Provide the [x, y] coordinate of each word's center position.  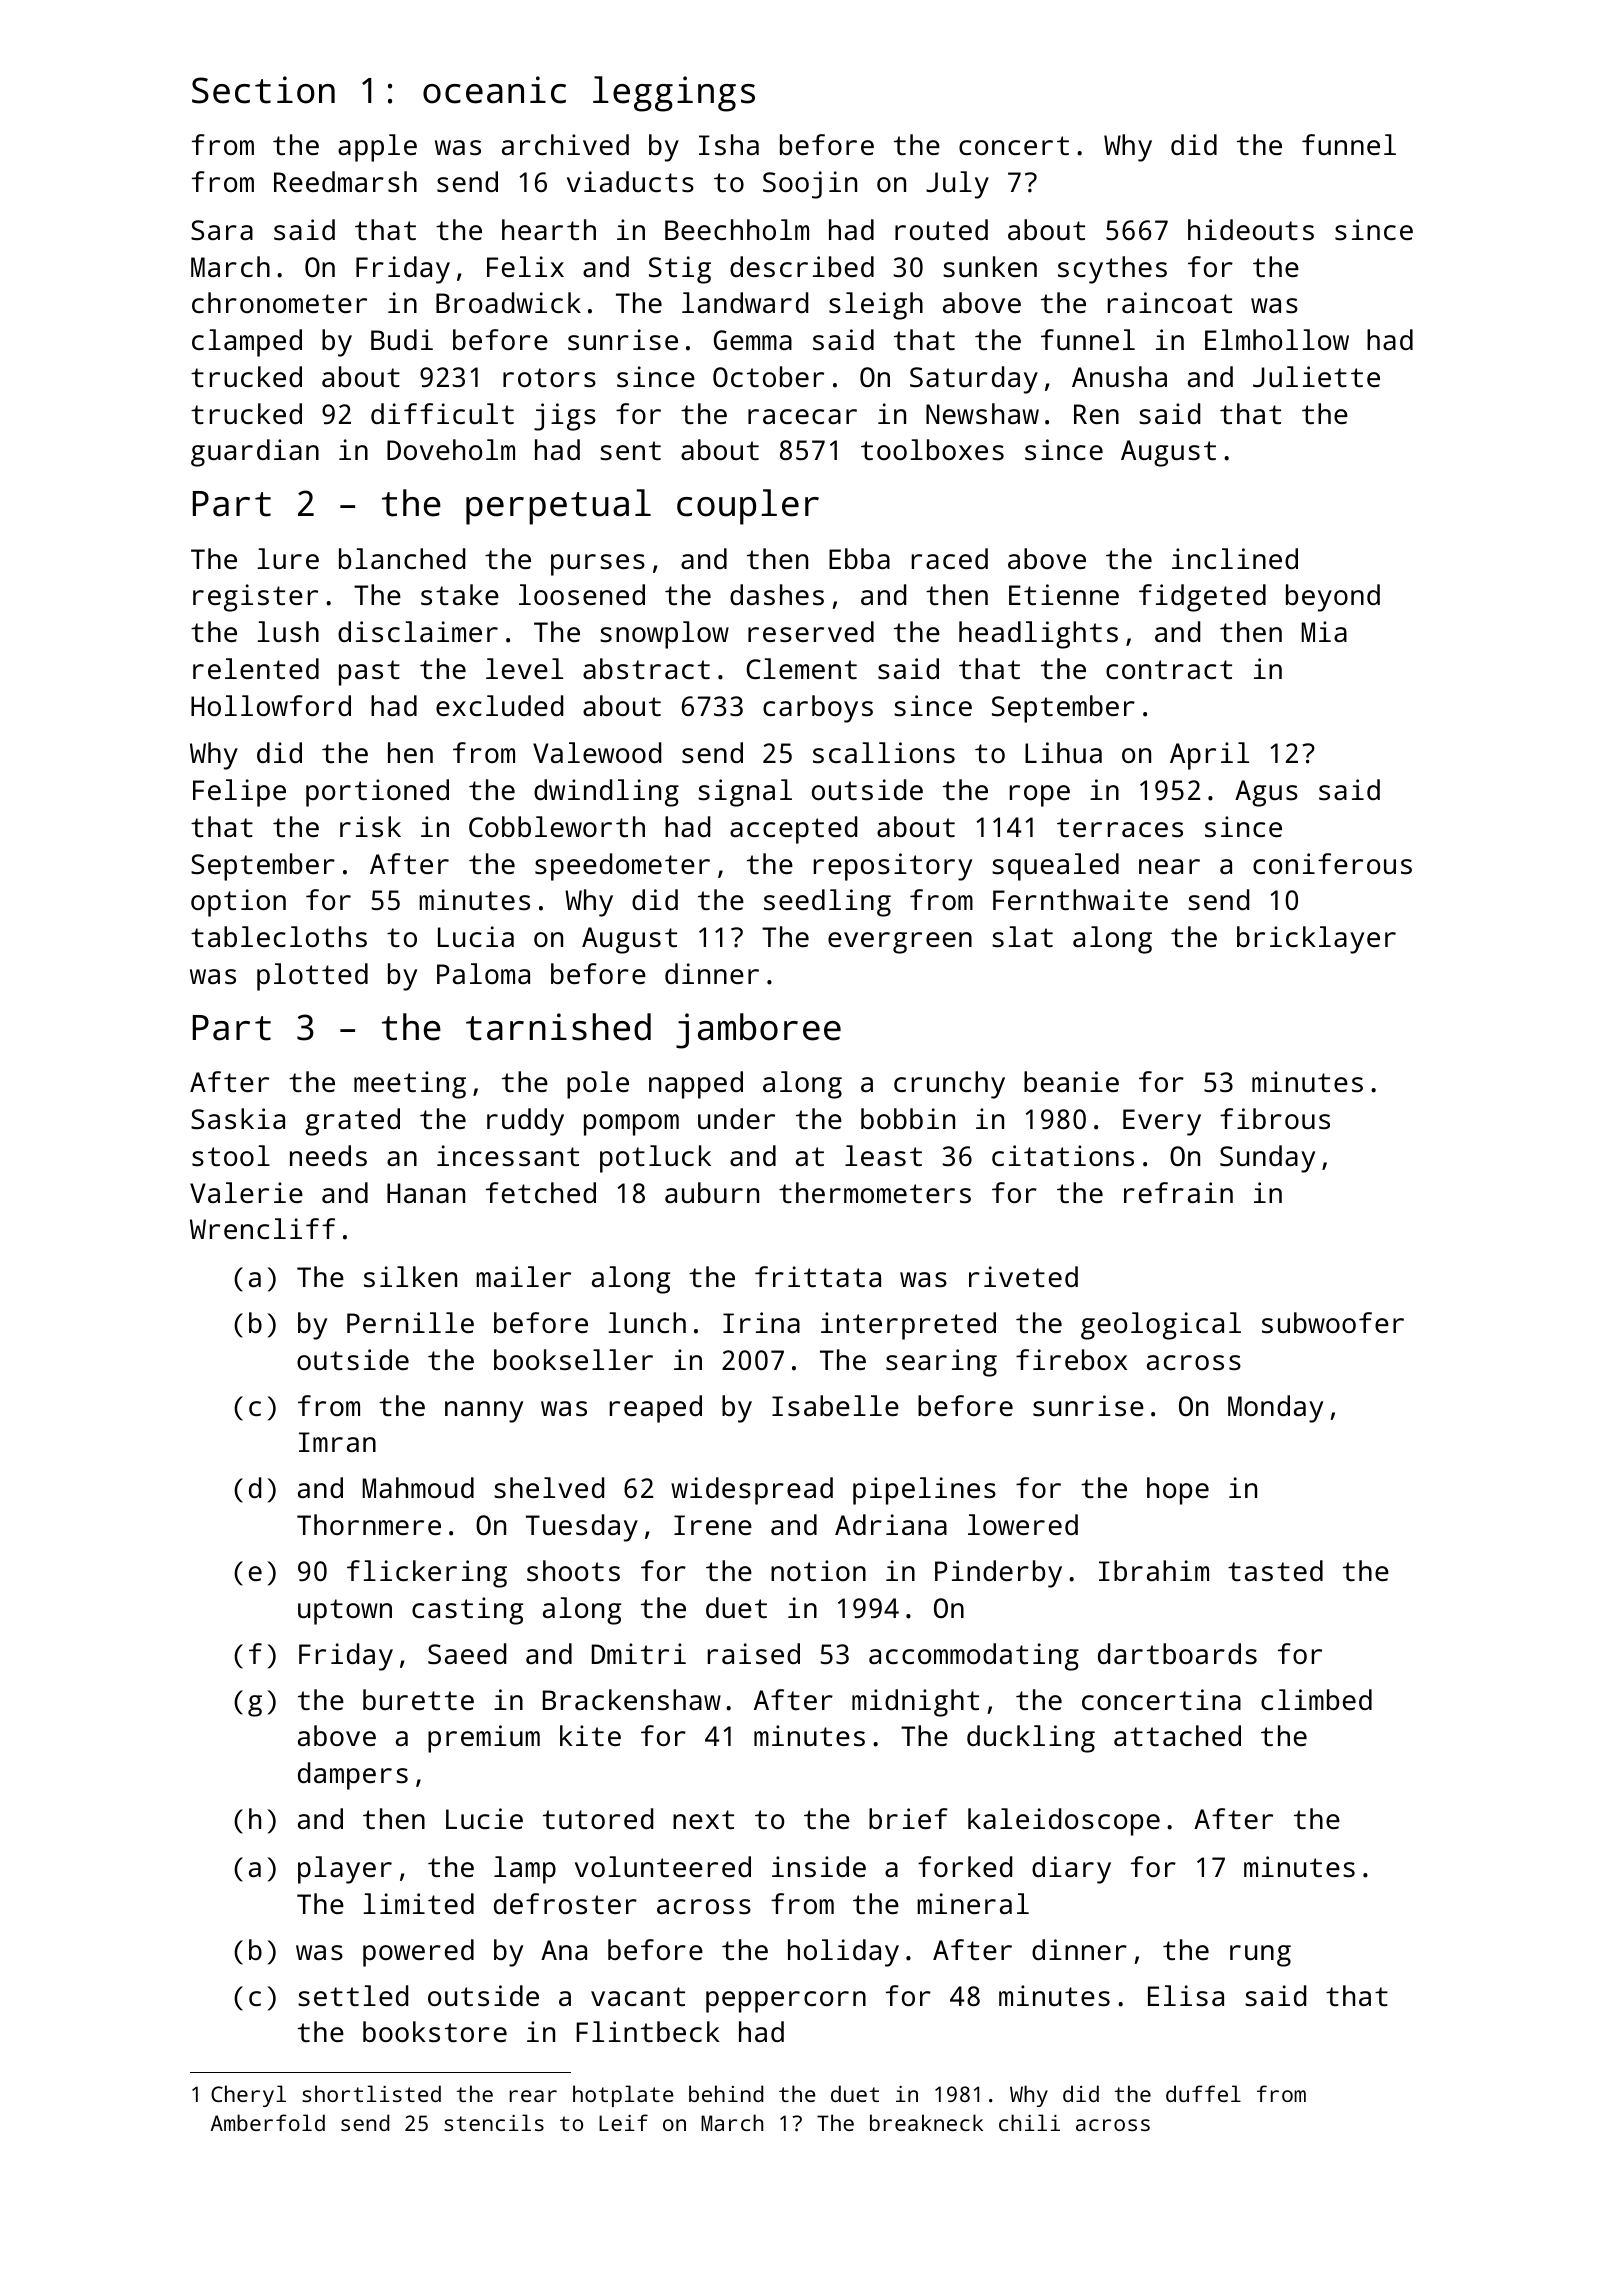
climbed [1316, 1699]
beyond [1333, 598]
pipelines [924, 1491]
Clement [801, 668]
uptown [345, 1612]
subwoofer [1333, 1323]
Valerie [246, 1192]
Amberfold [268, 2122]
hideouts [1251, 230]
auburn [712, 1192]
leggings [674, 94]
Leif [623, 2122]
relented [256, 668]
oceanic [494, 90]
